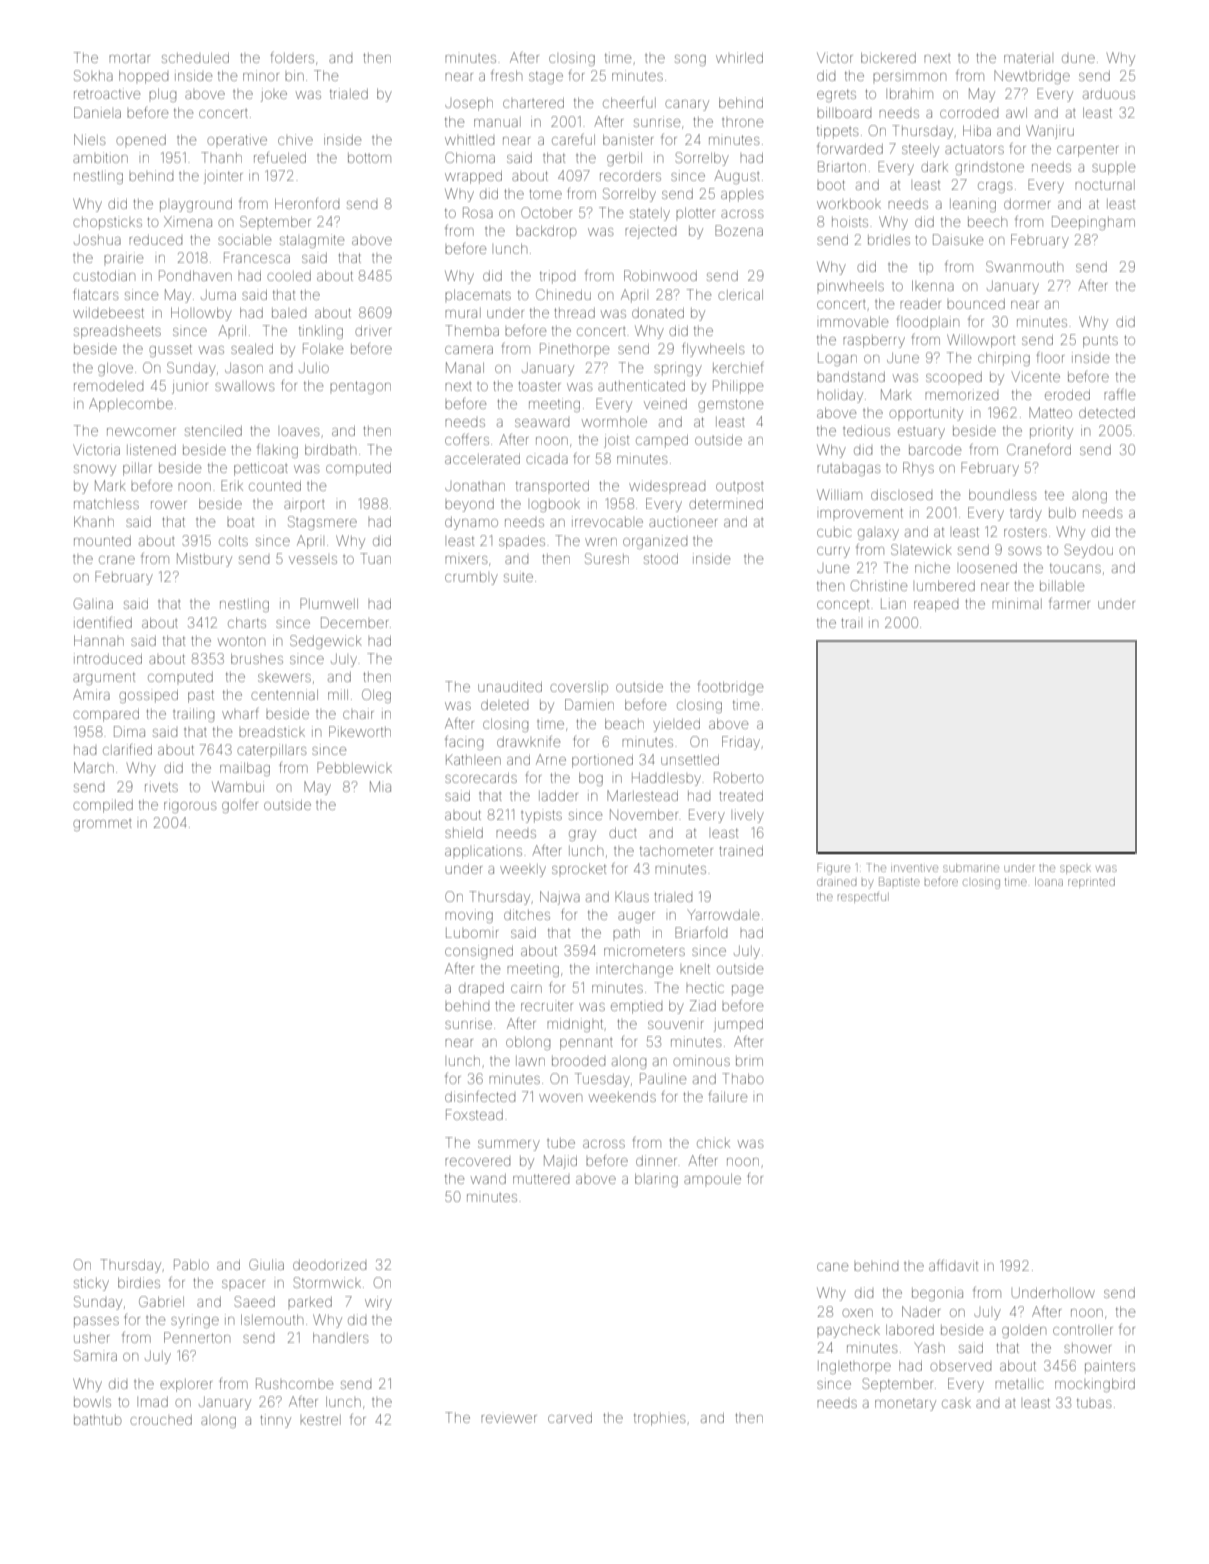 This screenshot has width=1209, height=1564. Describe the element at coordinates (527, 914) in the screenshot. I see `ditches` at that location.
